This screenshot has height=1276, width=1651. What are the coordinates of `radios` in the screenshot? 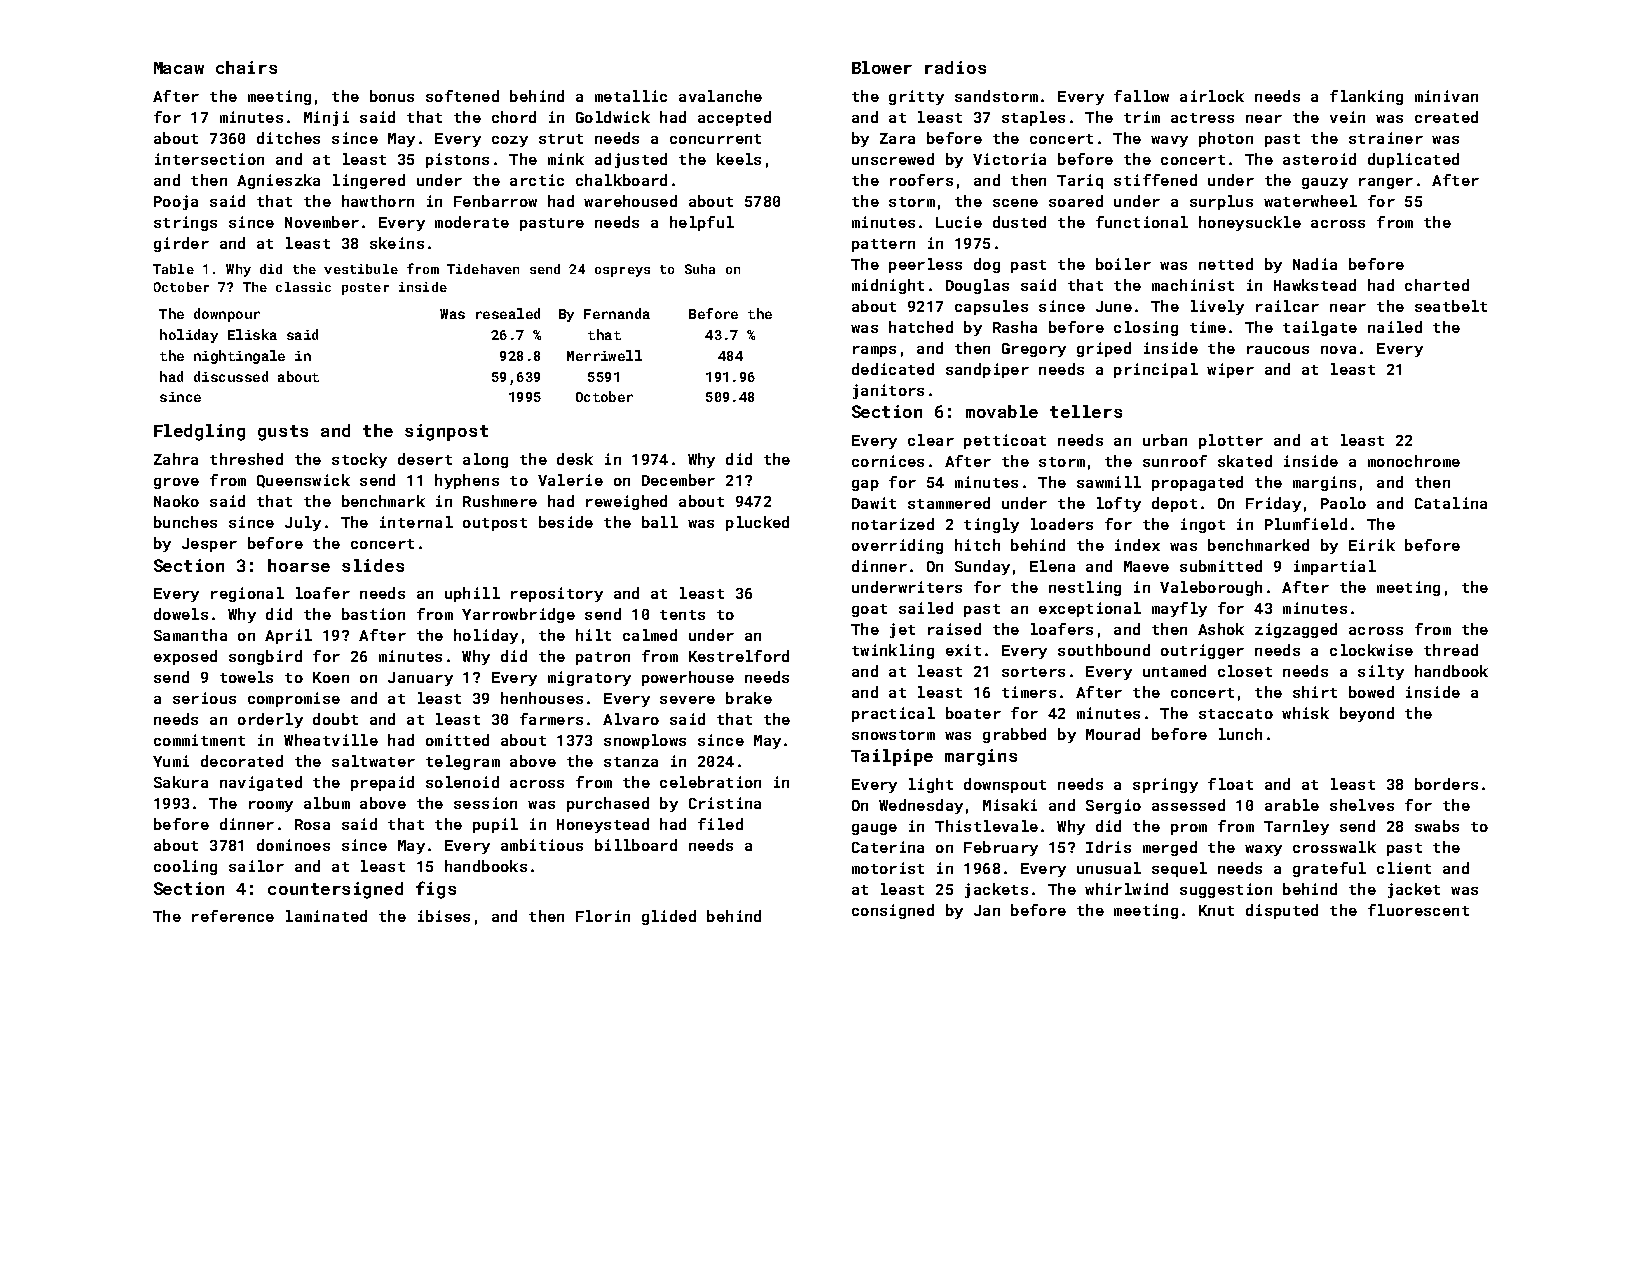 It's located at (955, 67).
